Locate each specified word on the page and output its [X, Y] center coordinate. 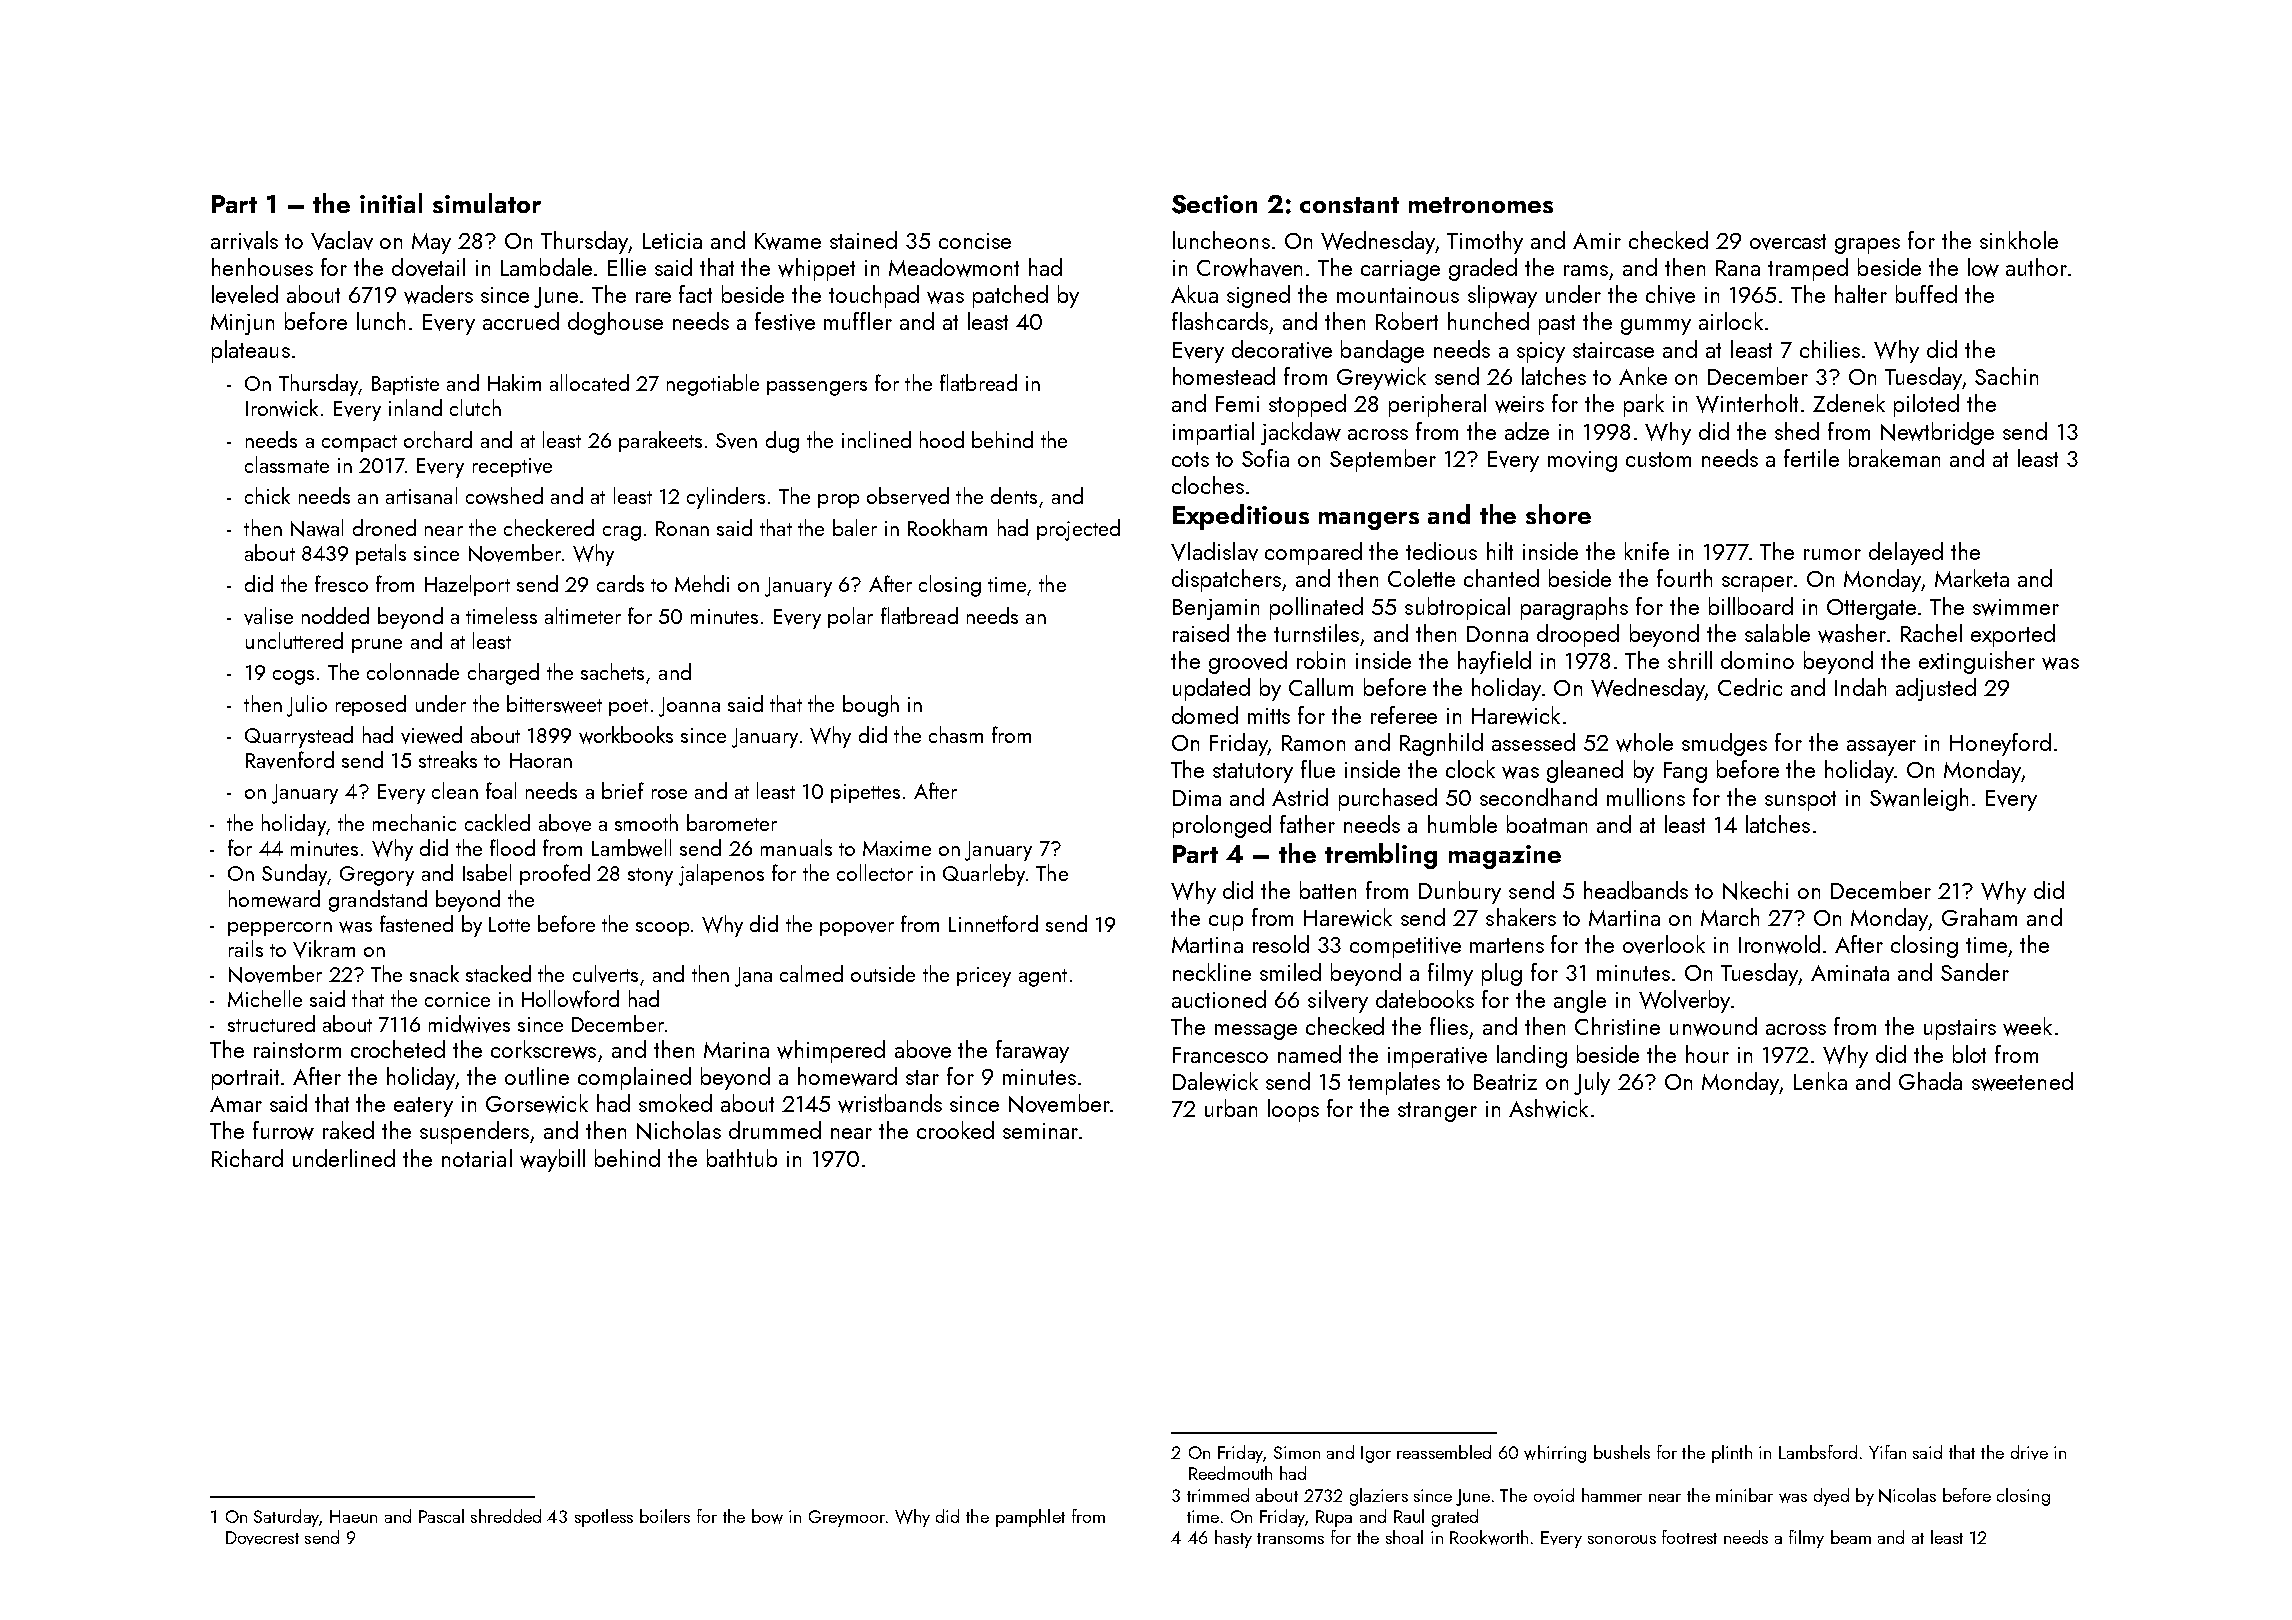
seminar [1040, 1131]
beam [1851, 1537]
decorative [1282, 349]
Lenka [1820, 1081]
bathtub [742, 1158]
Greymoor [847, 1518]
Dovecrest [262, 1538]
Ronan [682, 528]
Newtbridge [1937, 433]
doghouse [615, 323]
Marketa [1972, 578]
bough [871, 706]
